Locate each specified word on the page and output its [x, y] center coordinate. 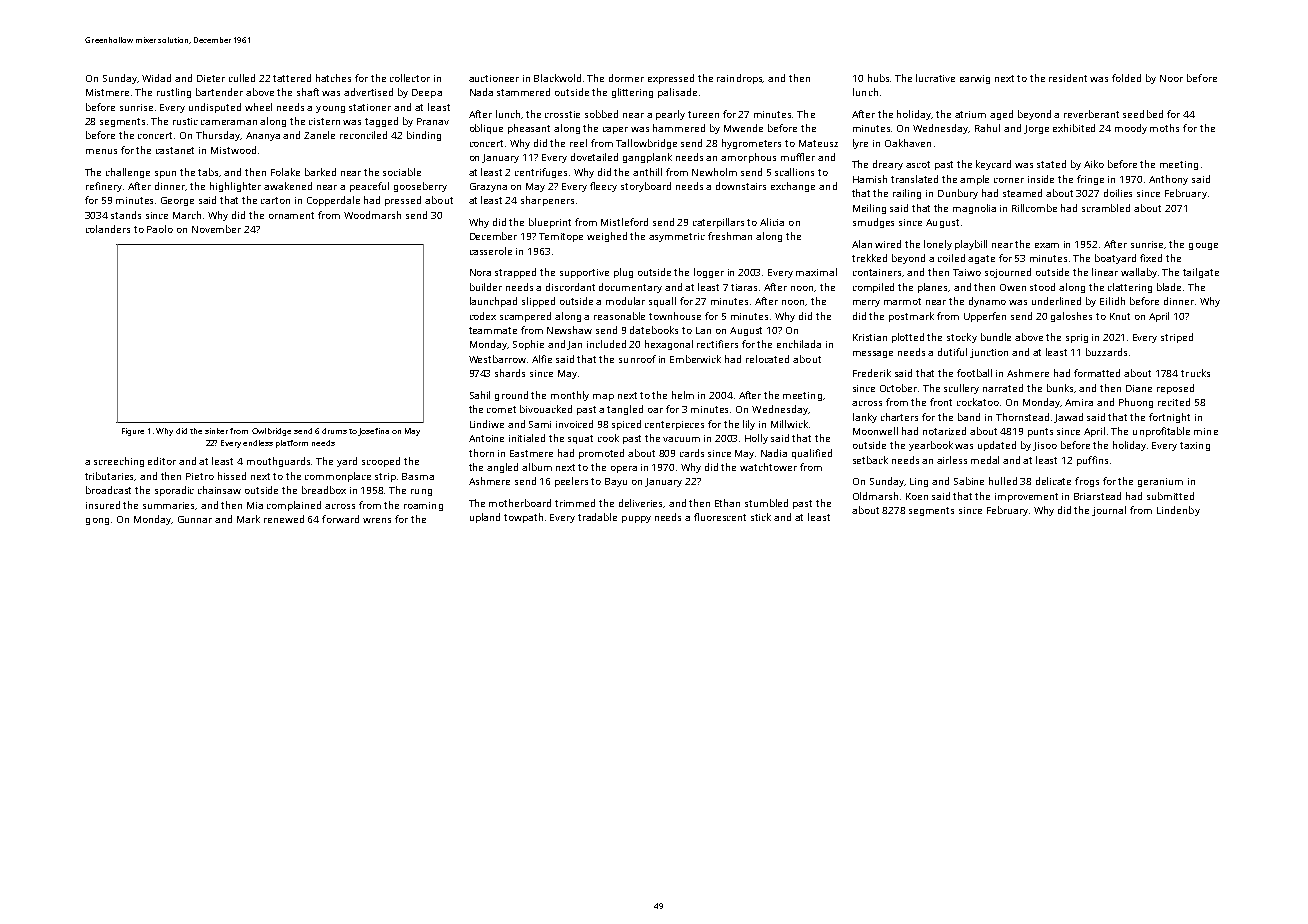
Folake [285, 172]
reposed [1175, 389]
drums [334, 431]
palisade [677, 93]
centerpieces [674, 425]
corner [1009, 180]
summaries [169, 506]
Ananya [263, 136]
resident [1068, 78]
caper [615, 130]
